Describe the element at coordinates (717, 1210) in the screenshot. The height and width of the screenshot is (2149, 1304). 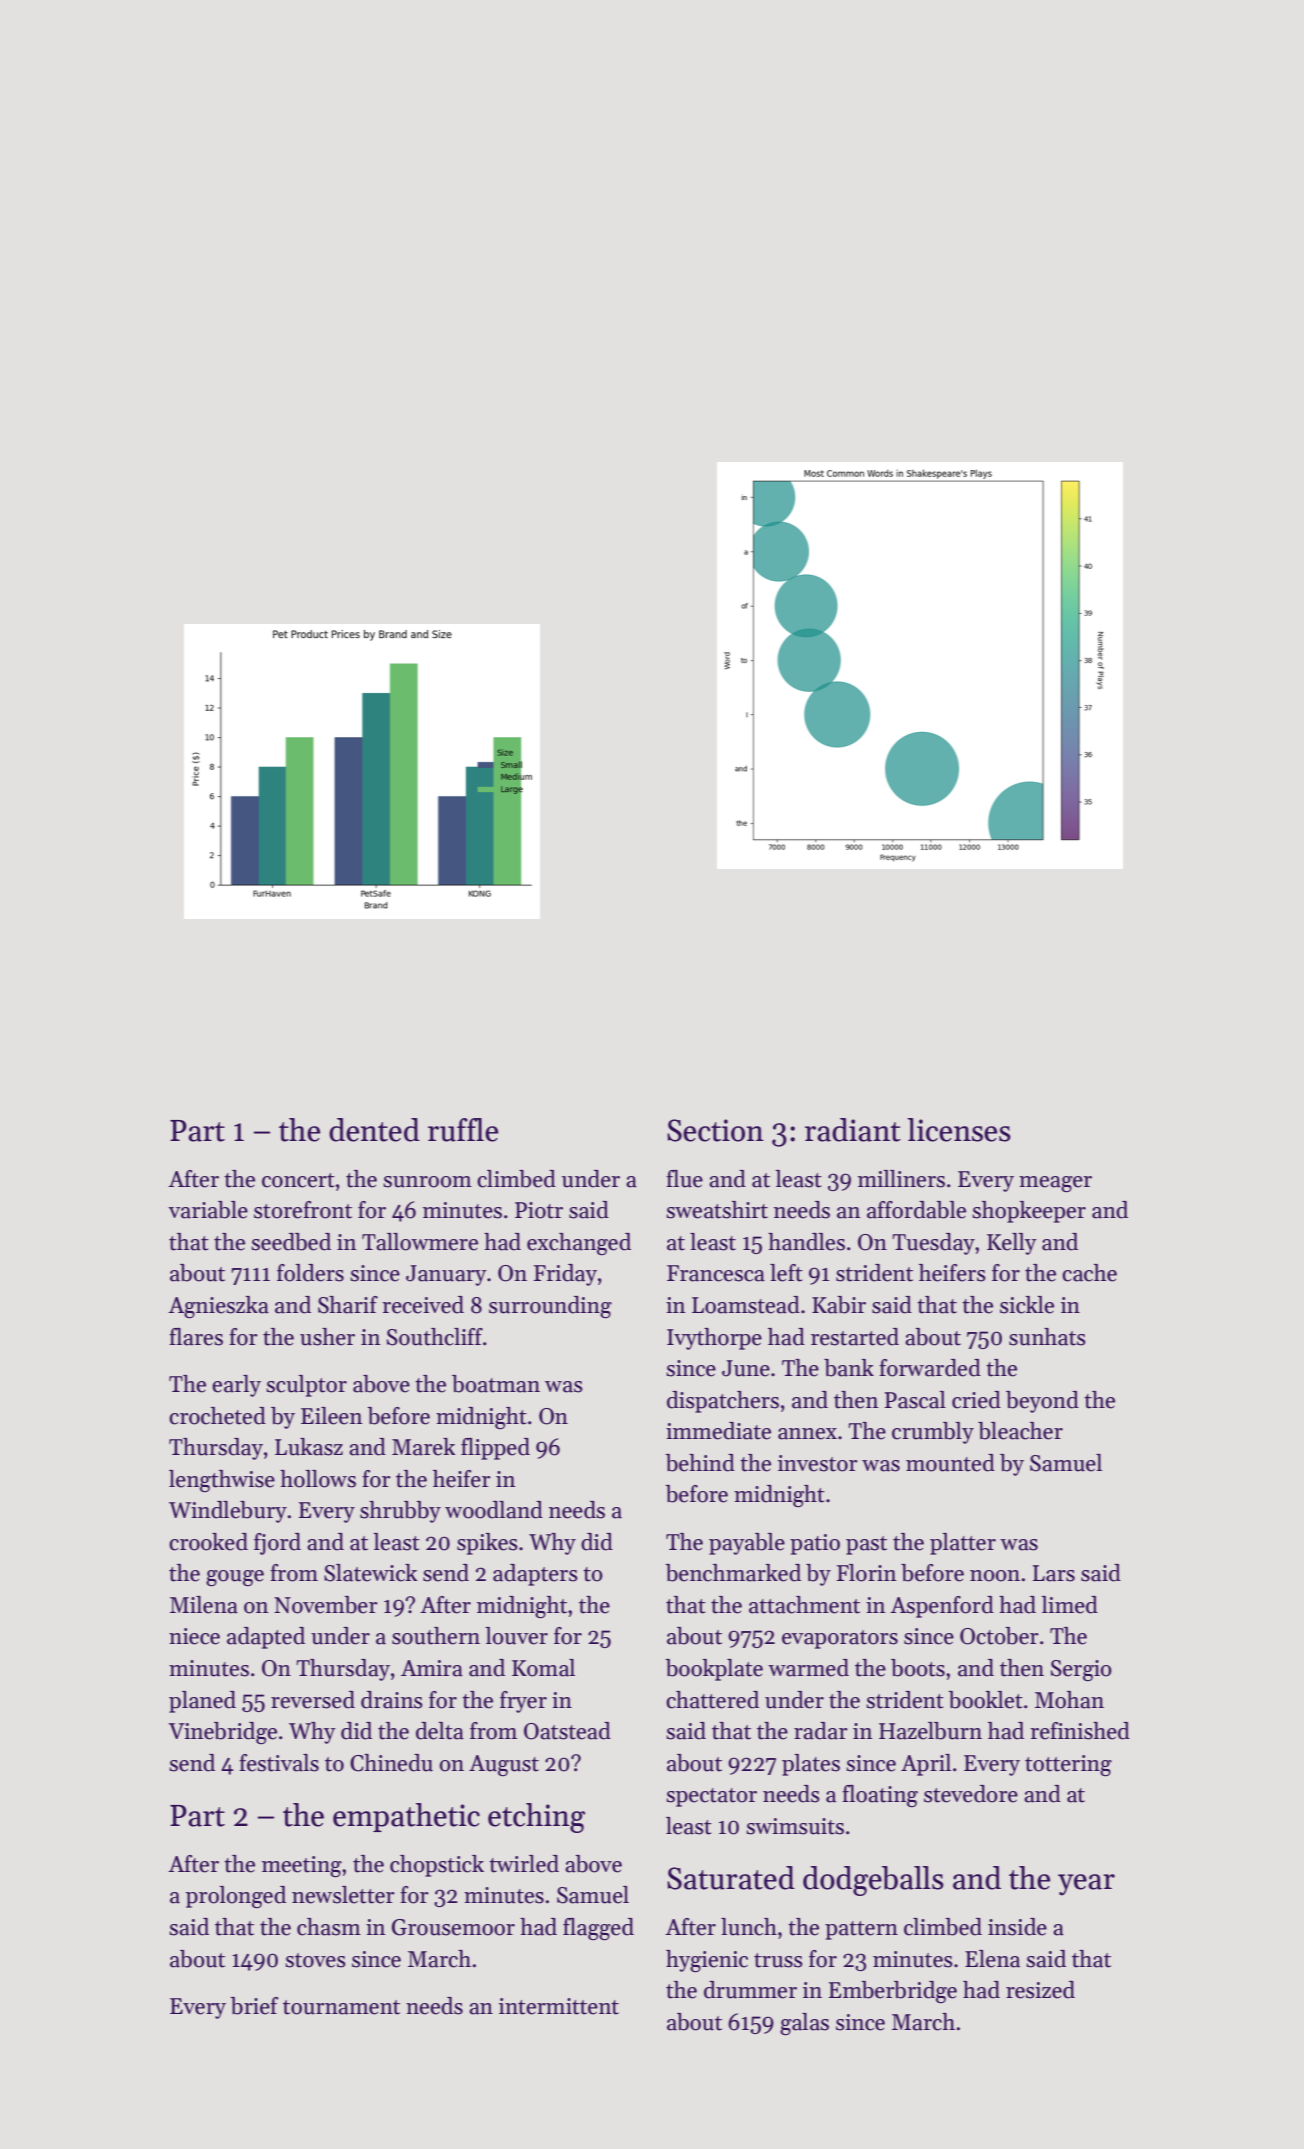
I see `sweatshirt` at that location.
